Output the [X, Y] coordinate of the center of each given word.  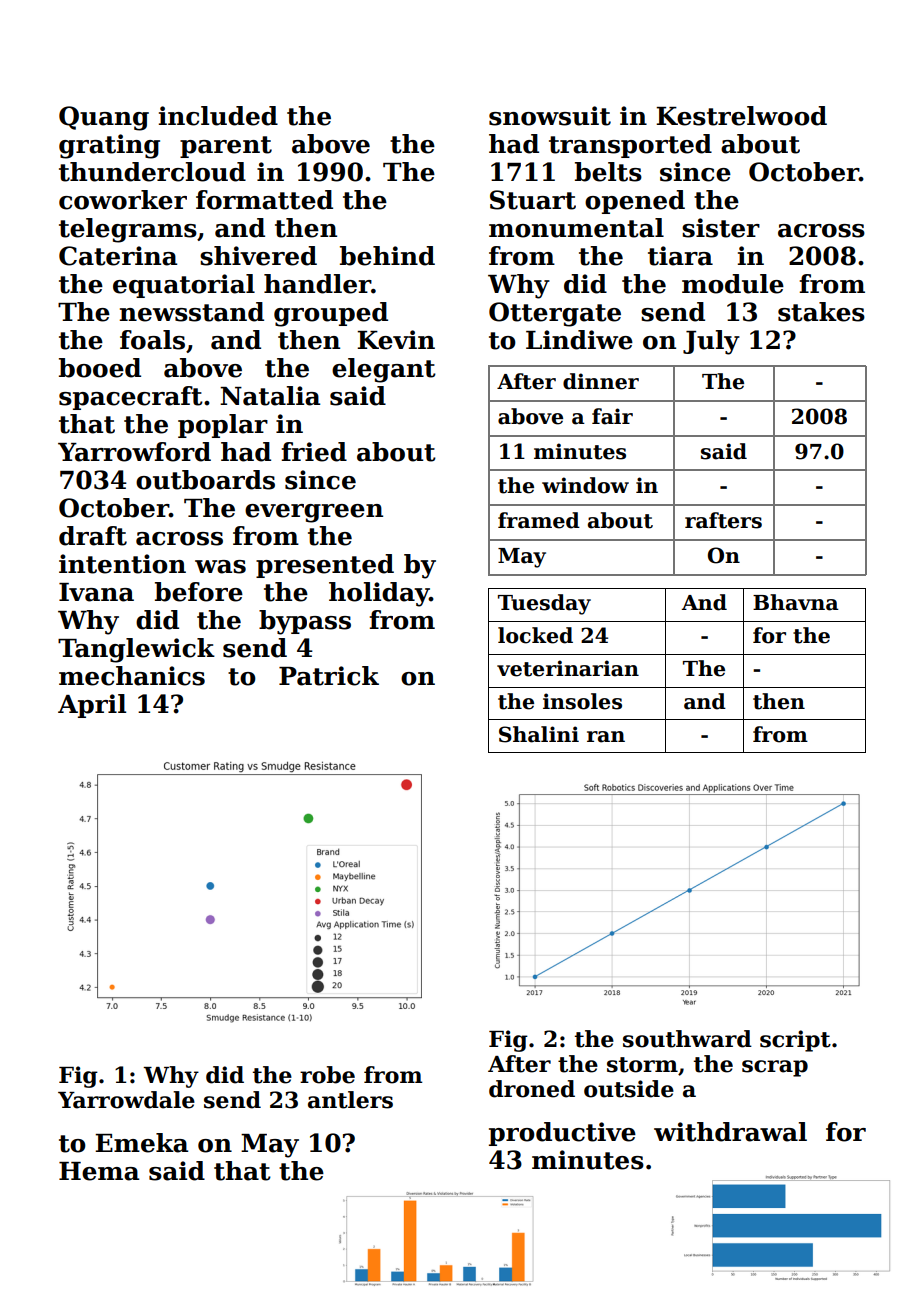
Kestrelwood [741, 116]
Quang [104, 118]
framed [539, 520]
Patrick [329, 676]
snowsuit [550, 116]
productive [562, 1134]
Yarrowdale [126, 1100]
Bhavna [796, 602]
